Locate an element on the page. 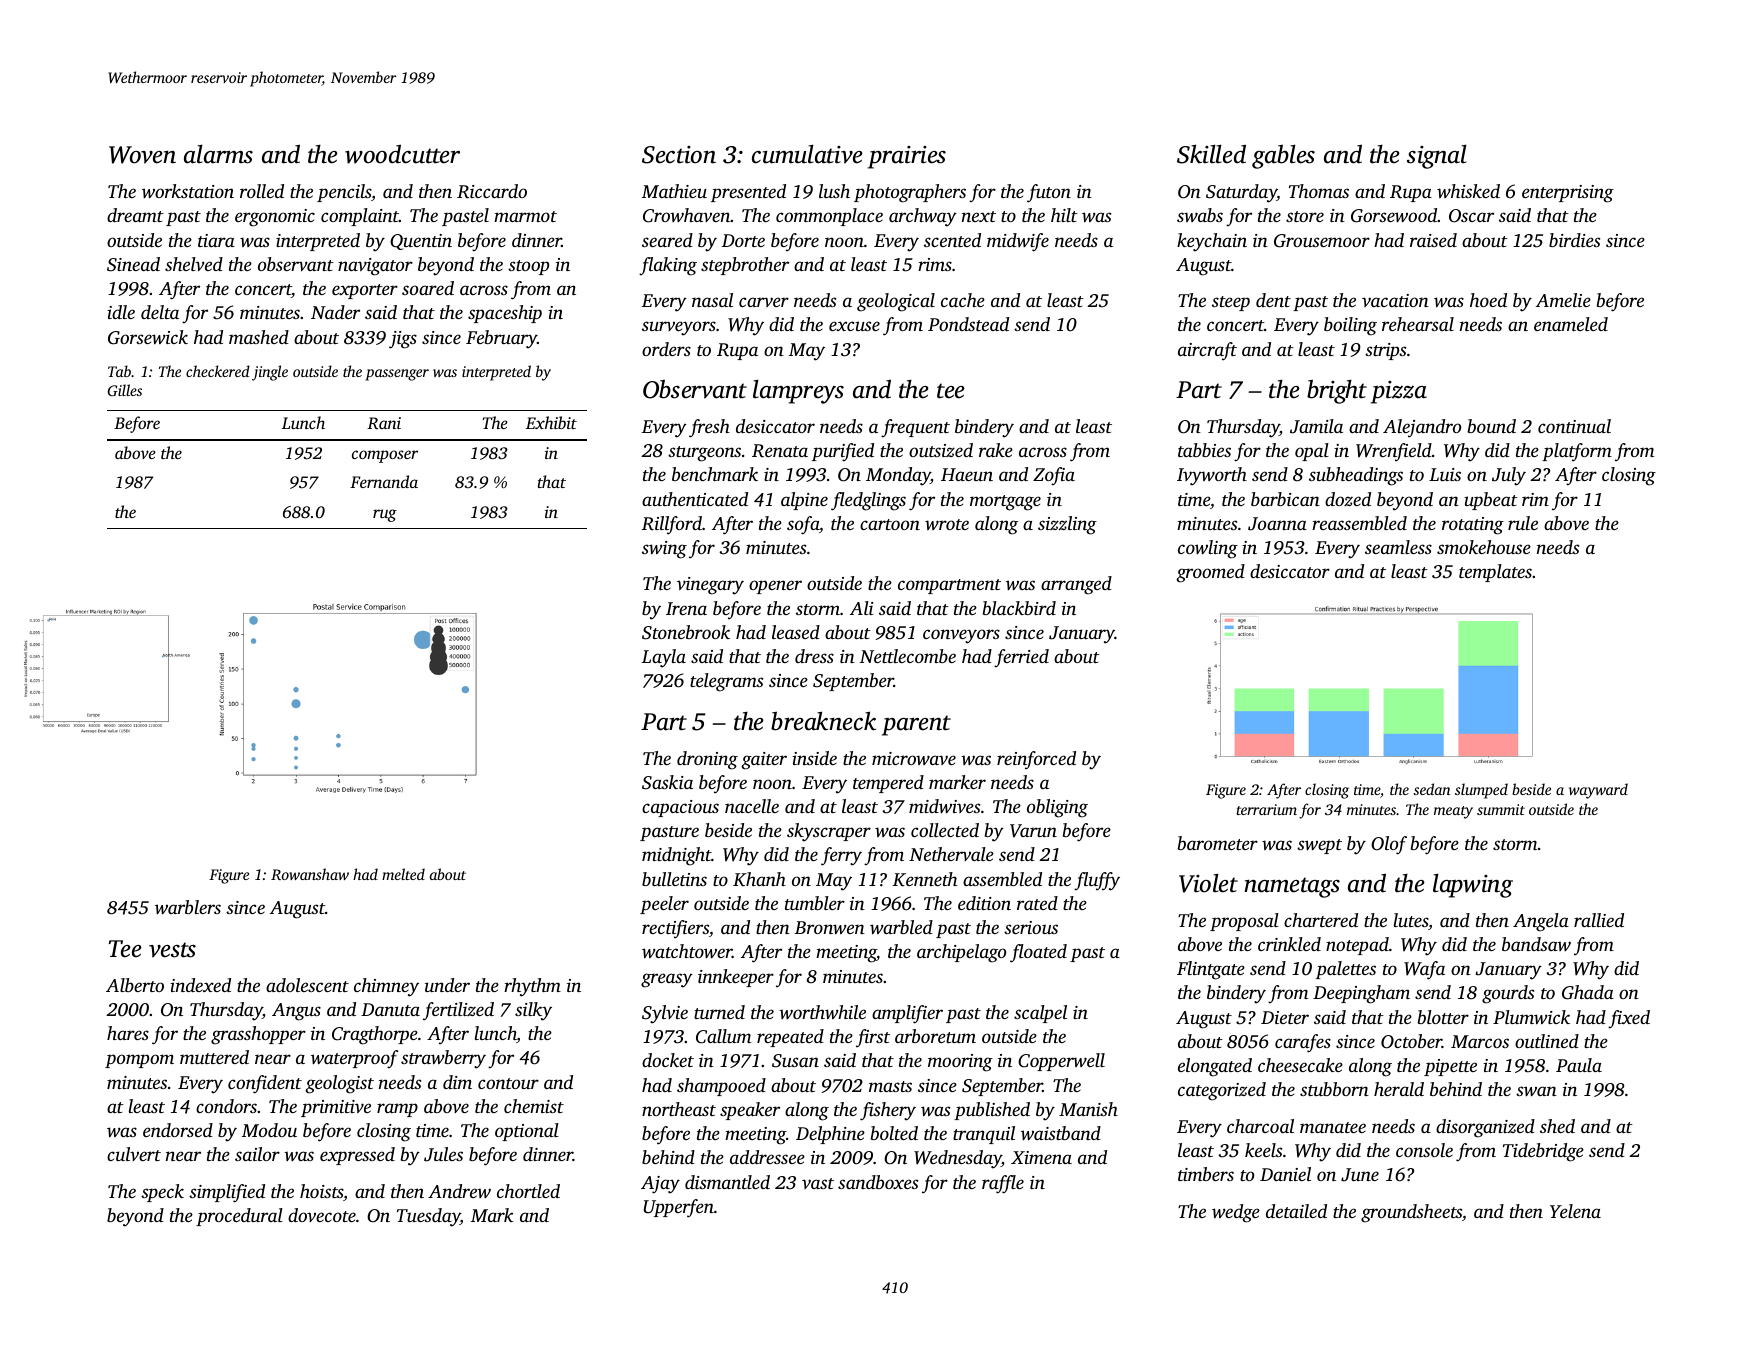 Image resolution: width=1764 pixels, height=1363 pixels. complaint is located at coordinates (360, 217).
